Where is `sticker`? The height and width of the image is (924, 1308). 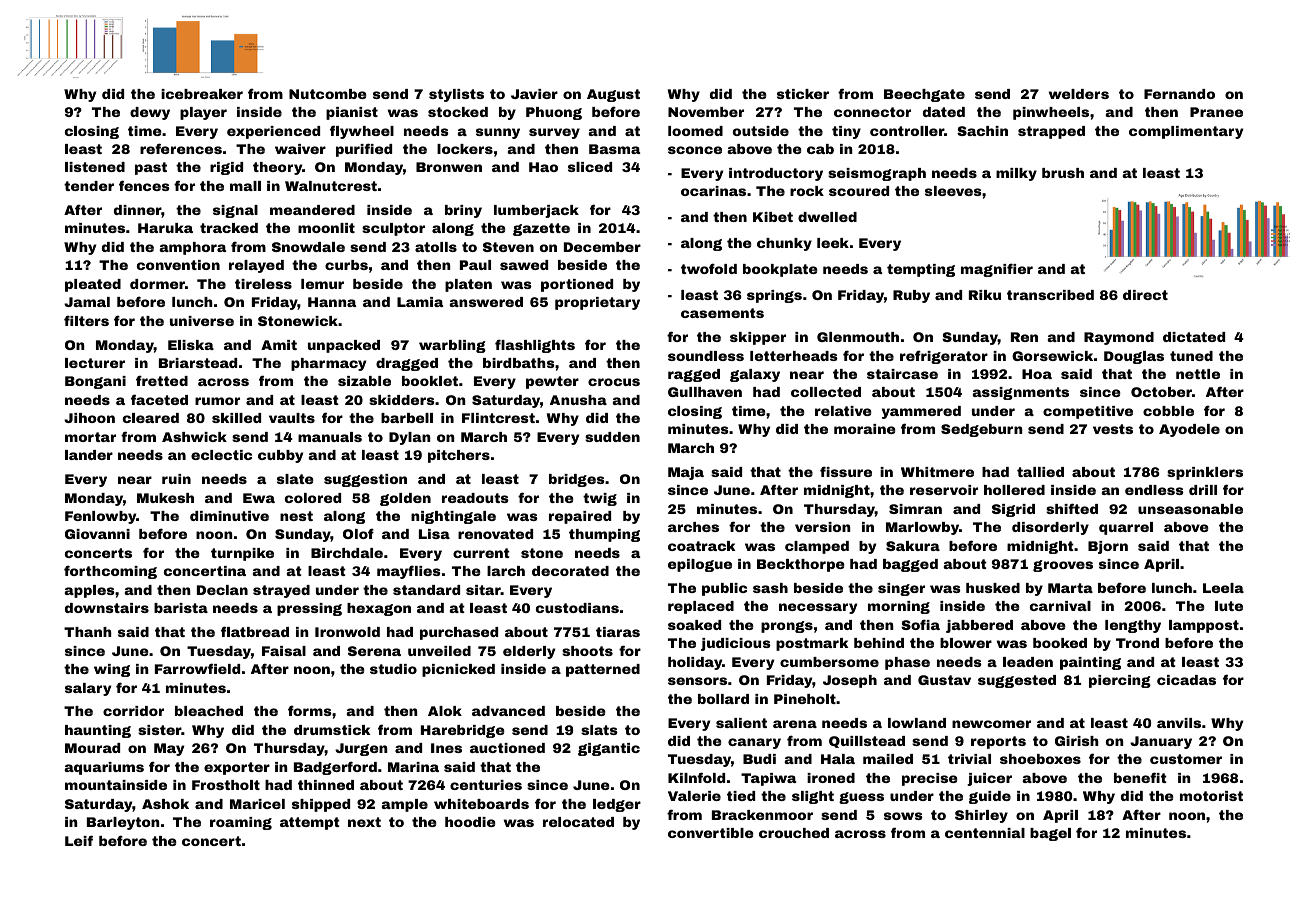 sticker is located at coordinates (803, 94).
